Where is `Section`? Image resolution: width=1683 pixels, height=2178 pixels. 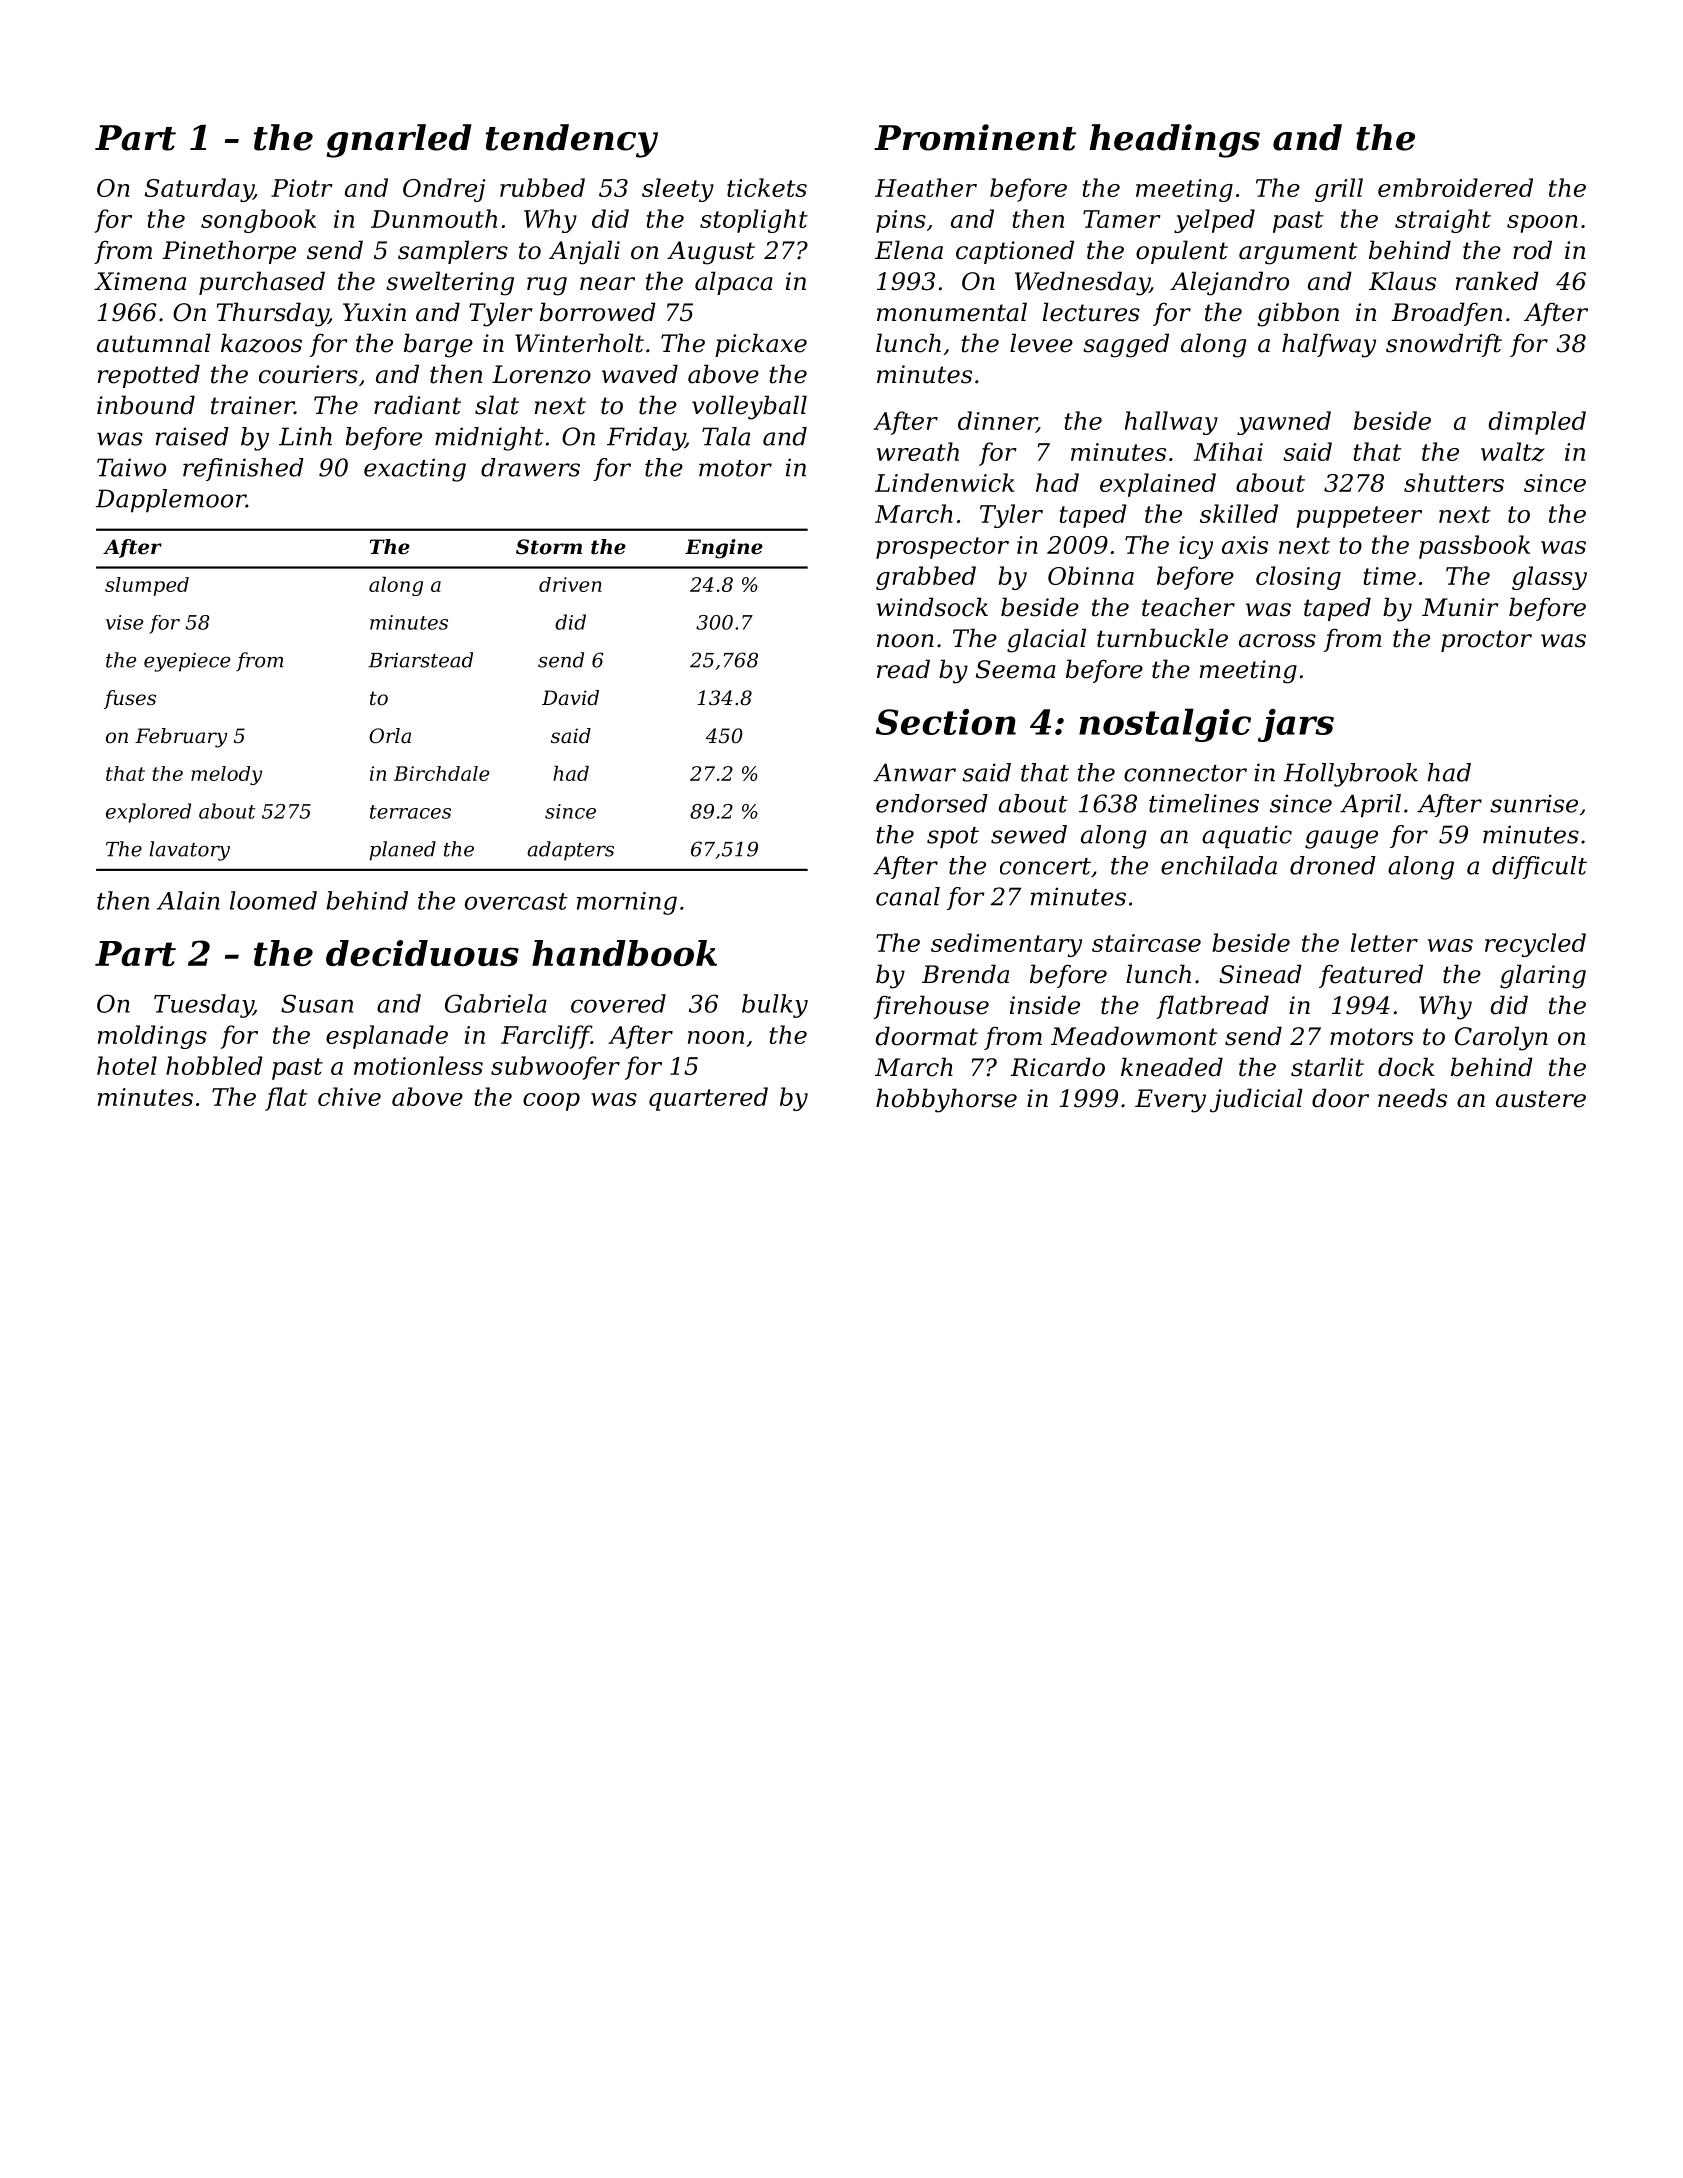 Section is located at coordinates (946, 722).
